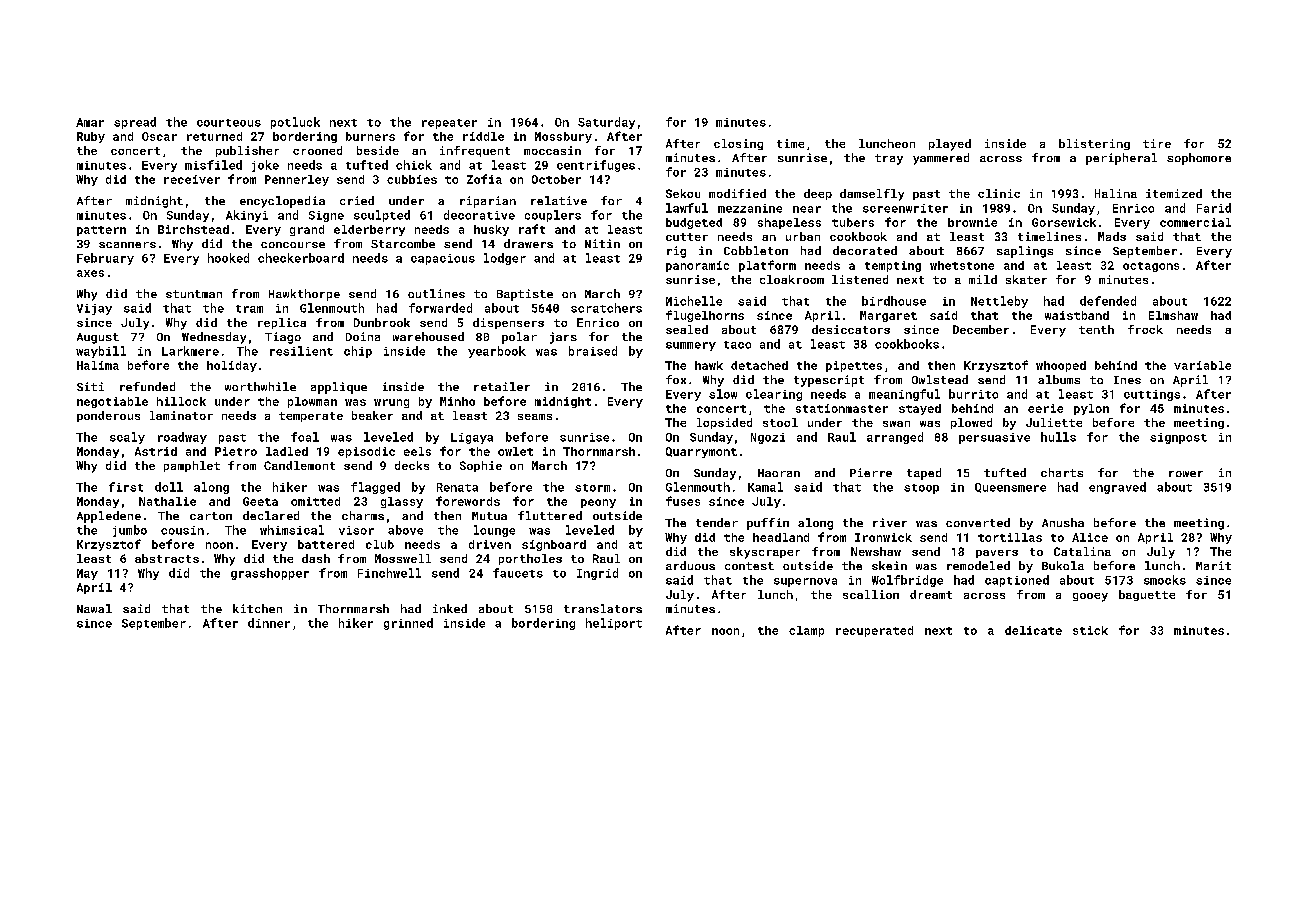 The image size is (1308, 924). What do you see at coordinates (606, 123) in the page?
I see `Saturday` at bounding box center [606, 123].
